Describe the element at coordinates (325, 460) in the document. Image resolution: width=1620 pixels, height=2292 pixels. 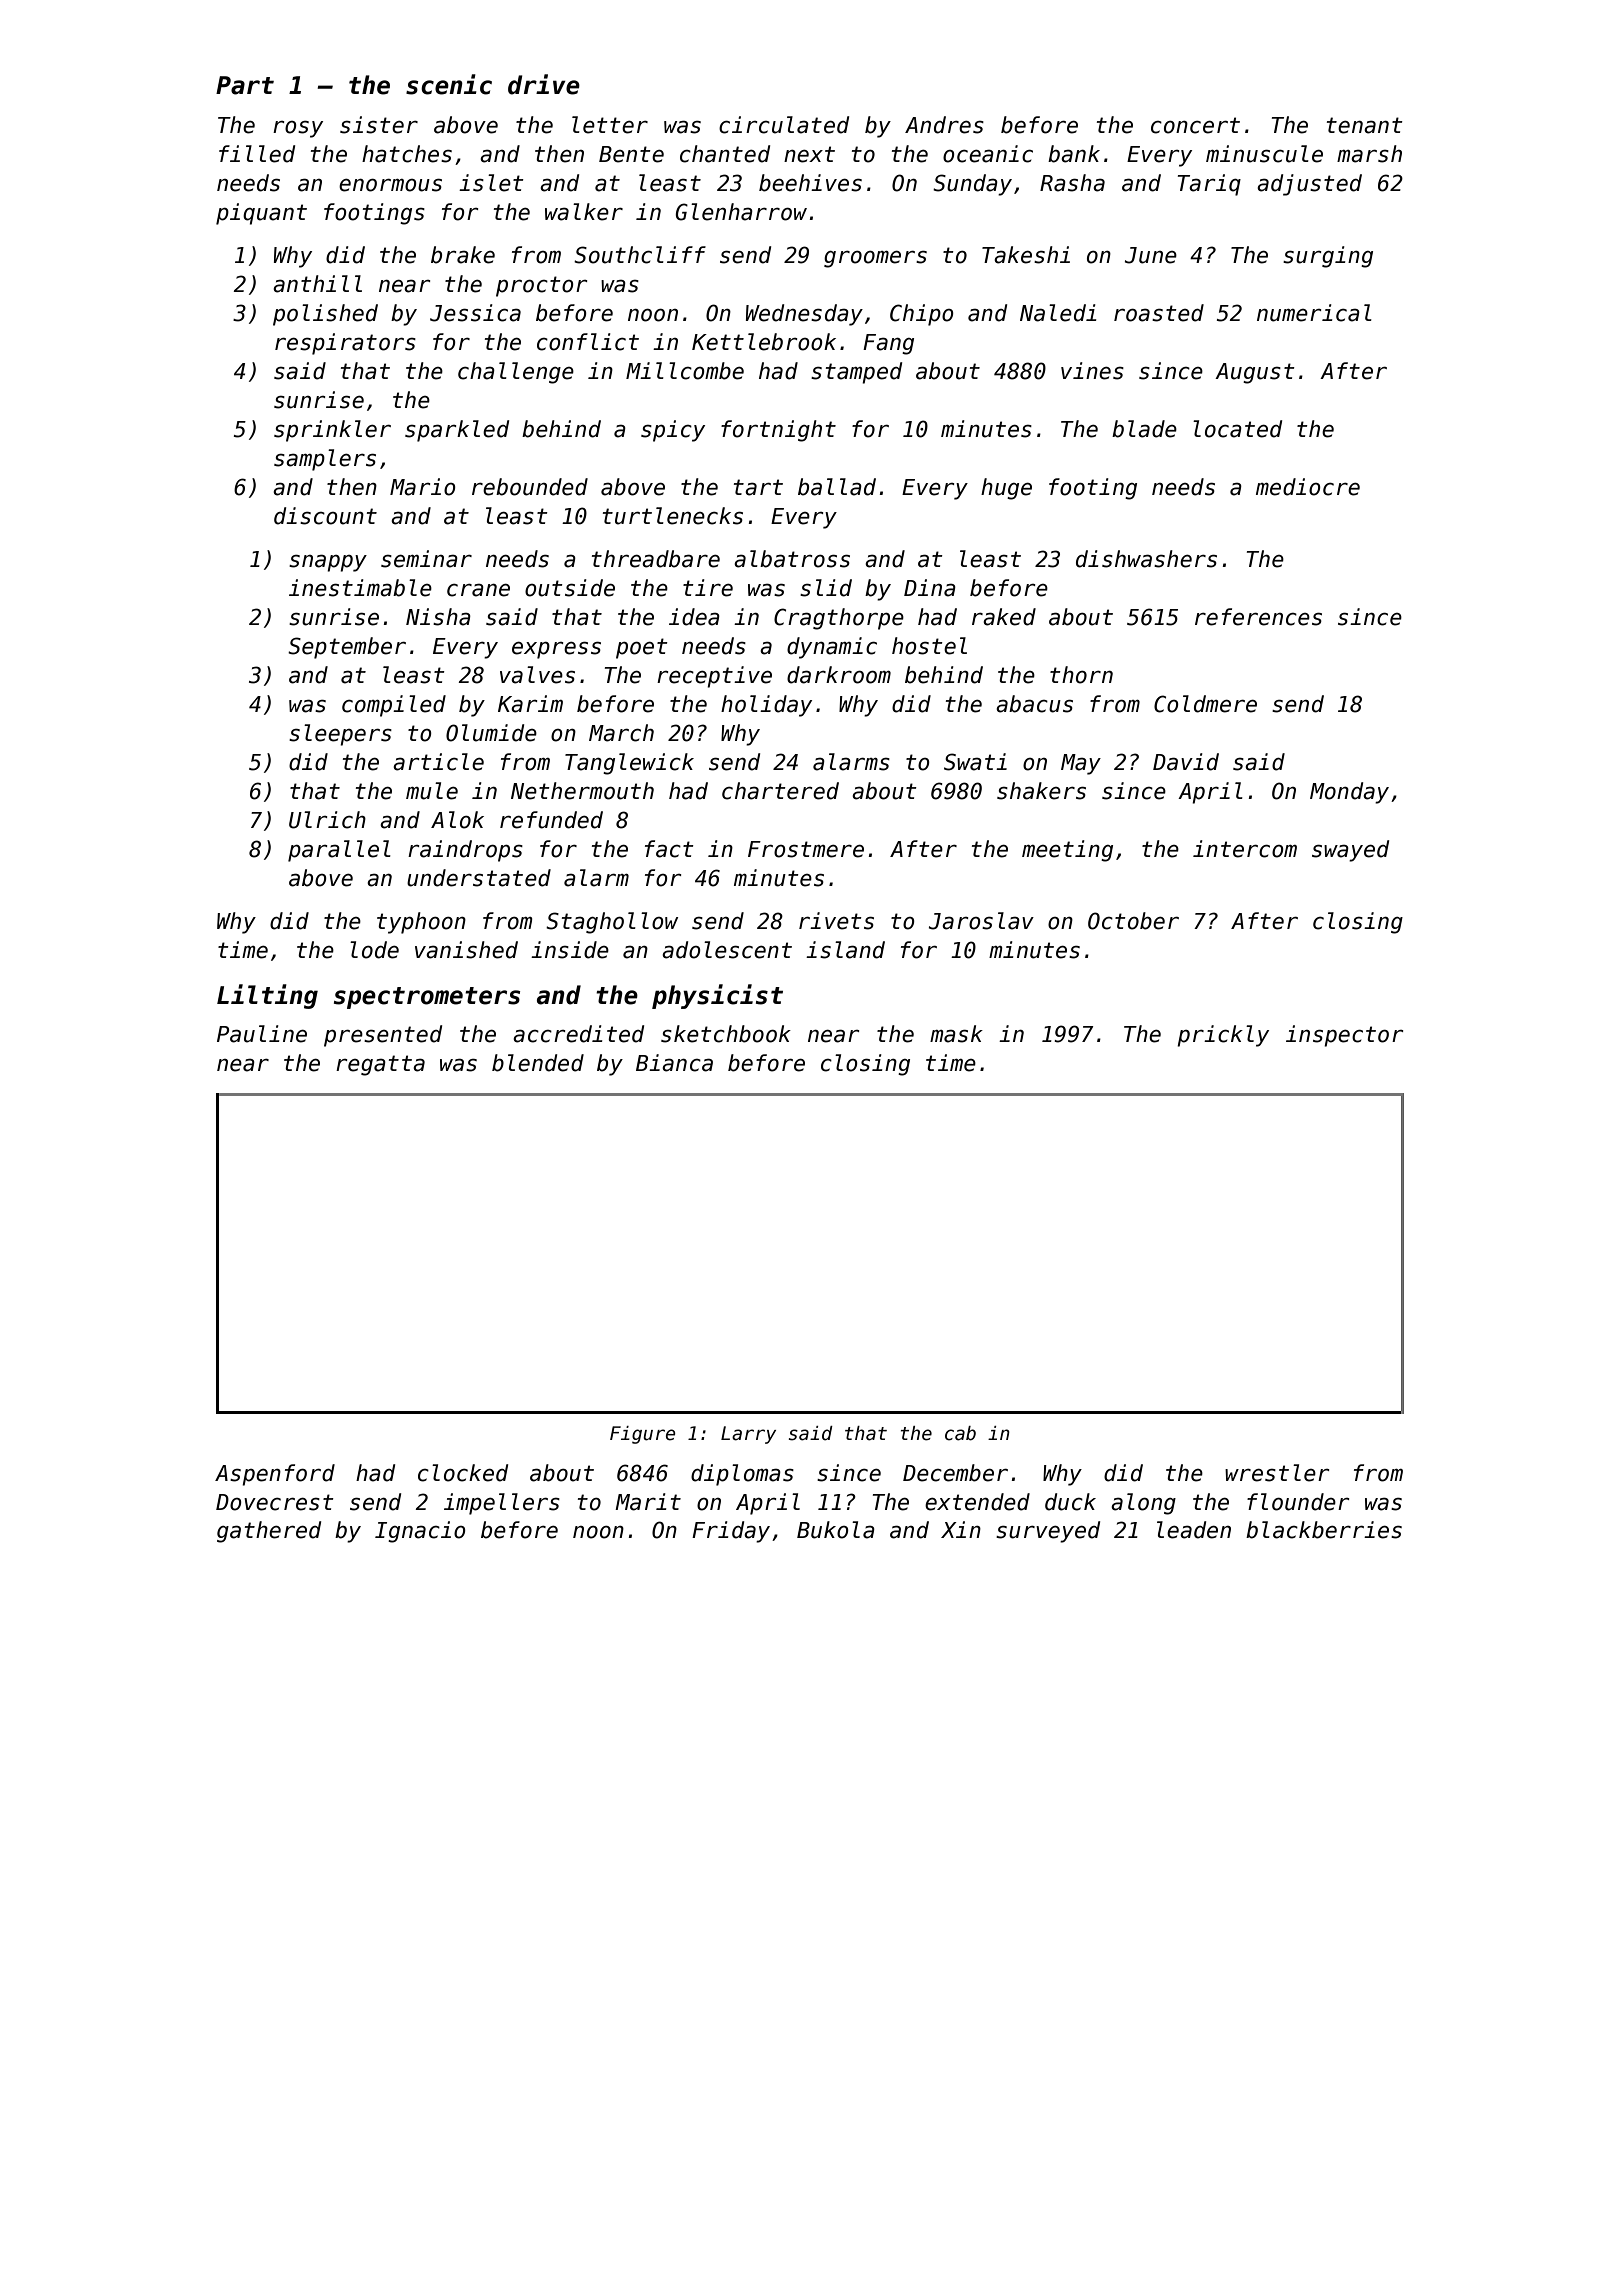
I see `samplers` at that location.
